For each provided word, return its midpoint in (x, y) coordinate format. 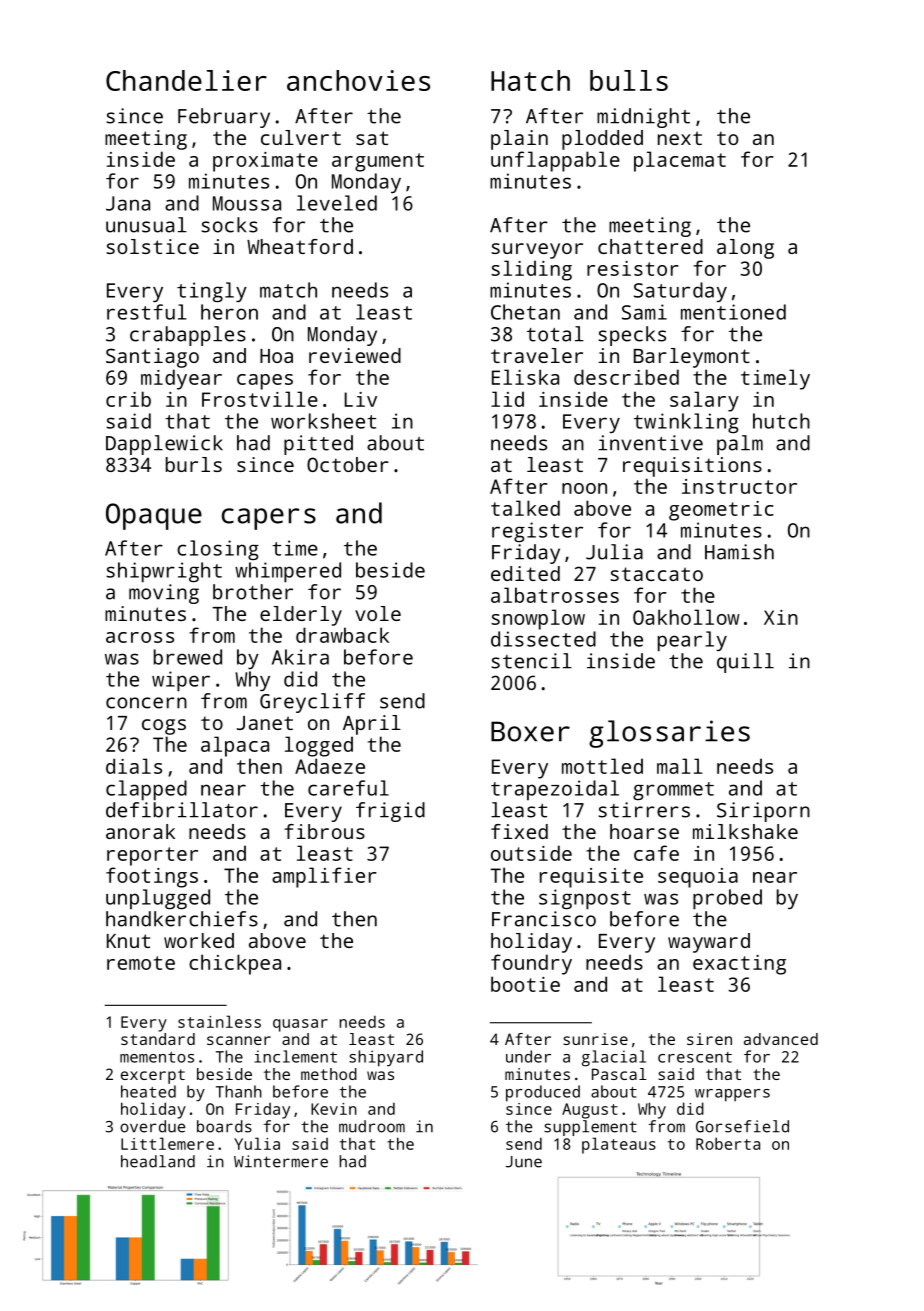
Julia (614, 552)
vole (378, 613)
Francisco (544, 919)
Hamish (739, 552)
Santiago (152, 358)
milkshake (745, 831)
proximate (265, 162)
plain (519, 140)
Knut (128, 941)
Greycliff (312, 703)
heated (148, 1091)
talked (525, 508)
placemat (680, 161)
